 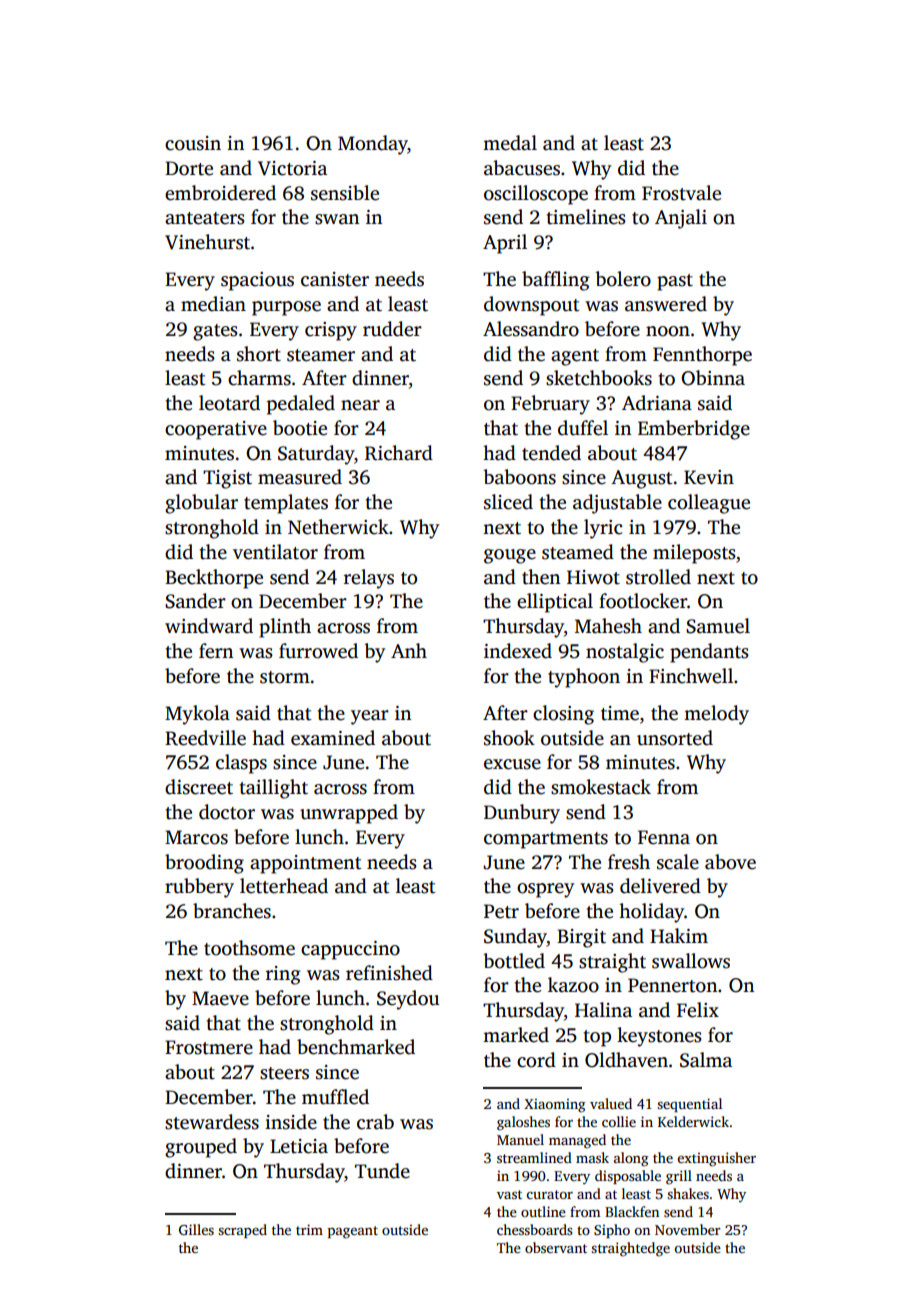 I want to click on trim, so click(x=309, y=1229).
